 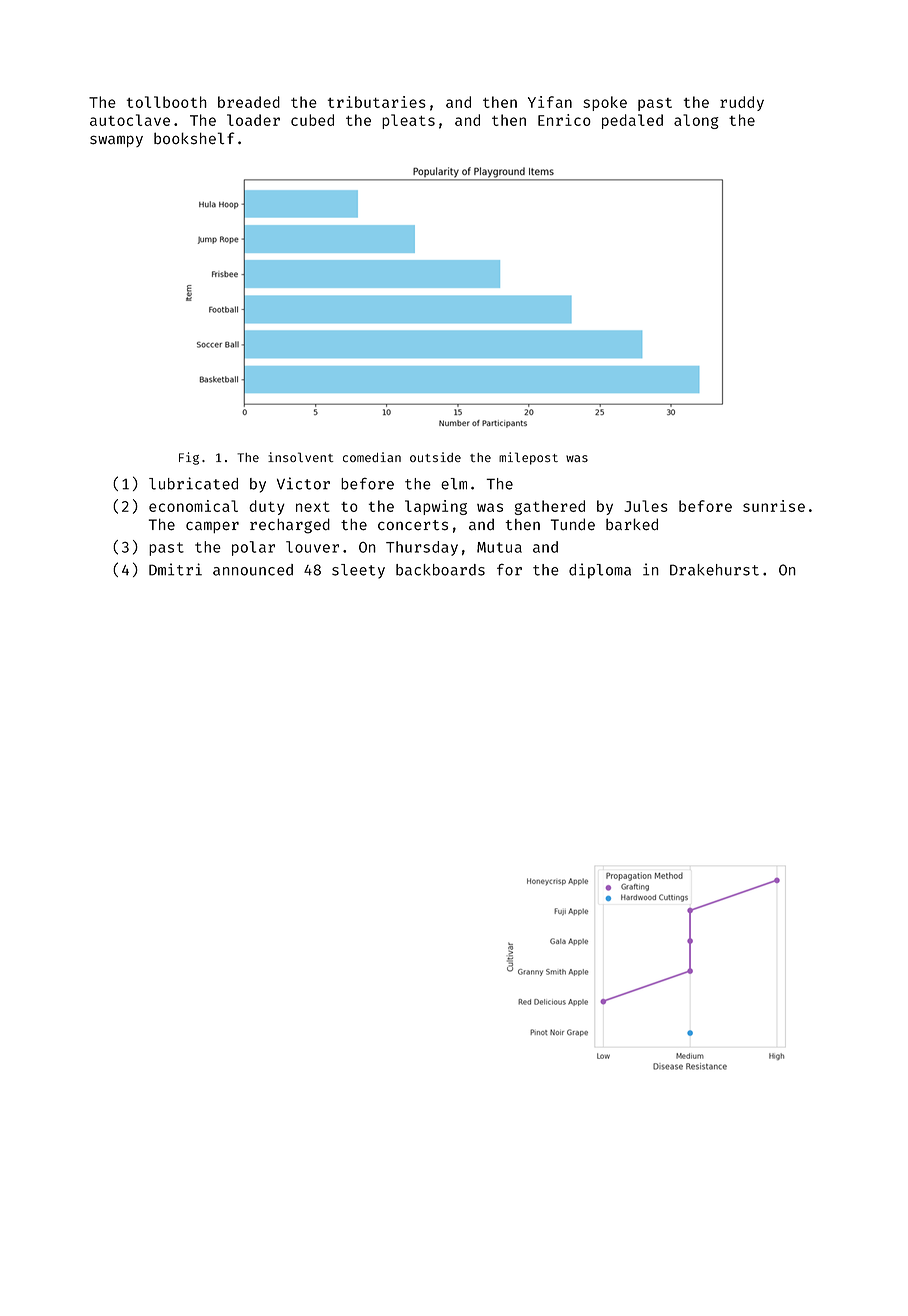 What do you see at coordinates (249, 102) in the page?
I see `breaded` at bounding box center [249, 102].
